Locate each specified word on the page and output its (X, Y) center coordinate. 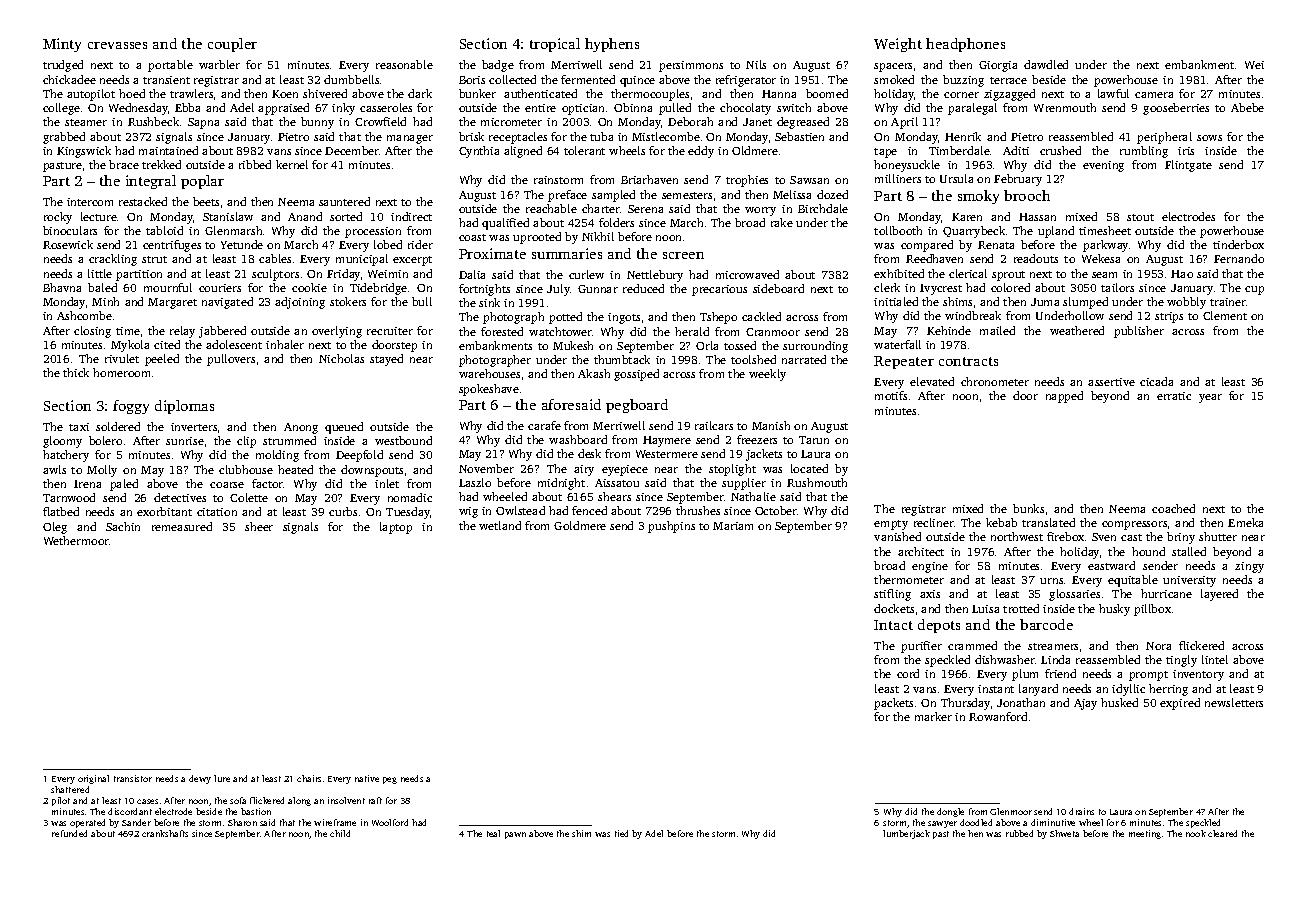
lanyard (1038, 690)
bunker (477, 93)
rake (782, 222)
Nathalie (753, 496)
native (367, 778)
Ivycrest (941, 289)
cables (275, 258)
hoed (132, 93)
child (340, 833)
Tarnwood (69, 497)
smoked (894, 79)
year (1210, 398)
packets (893, 704)
